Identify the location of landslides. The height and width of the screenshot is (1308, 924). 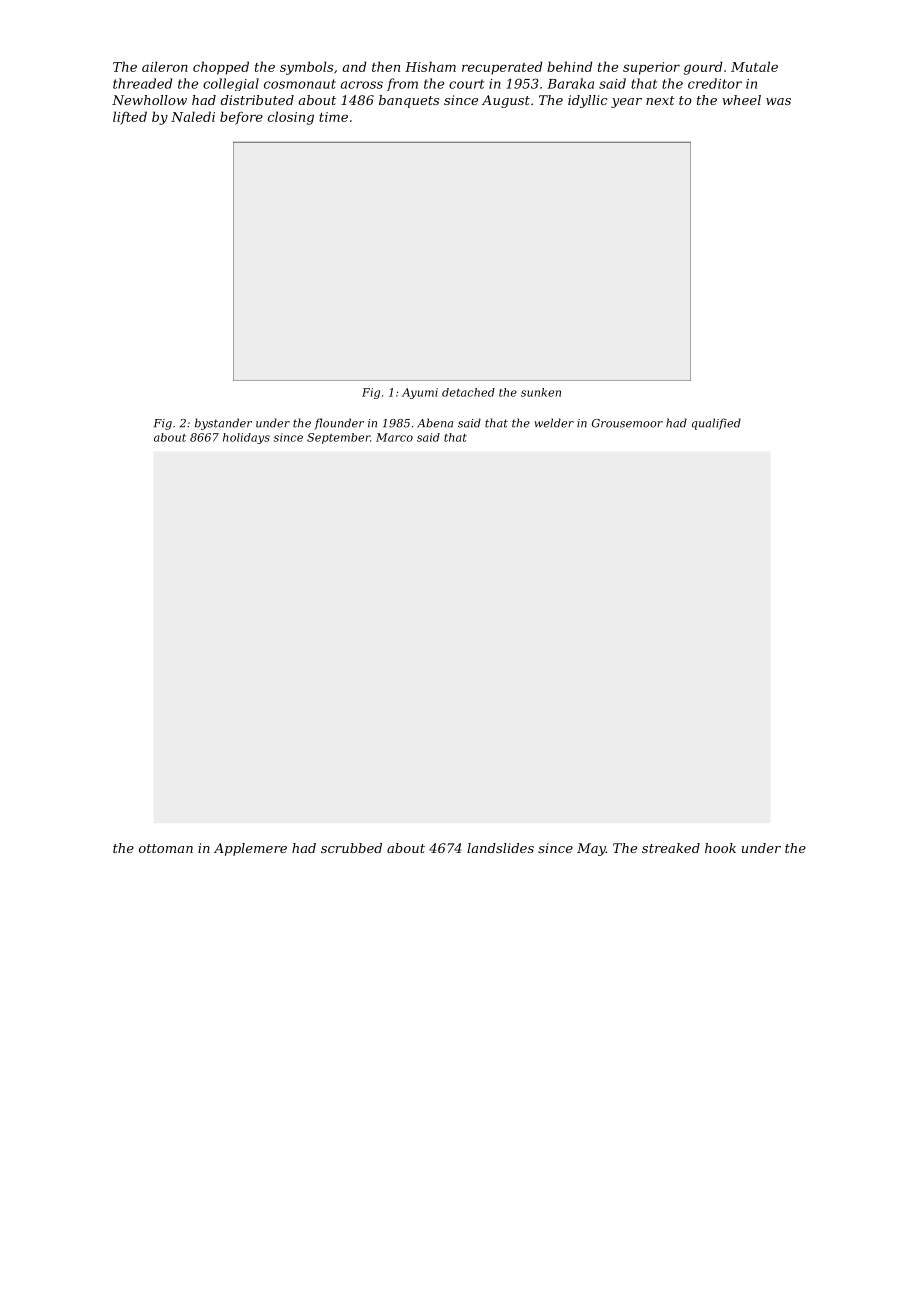
(500, 848).
